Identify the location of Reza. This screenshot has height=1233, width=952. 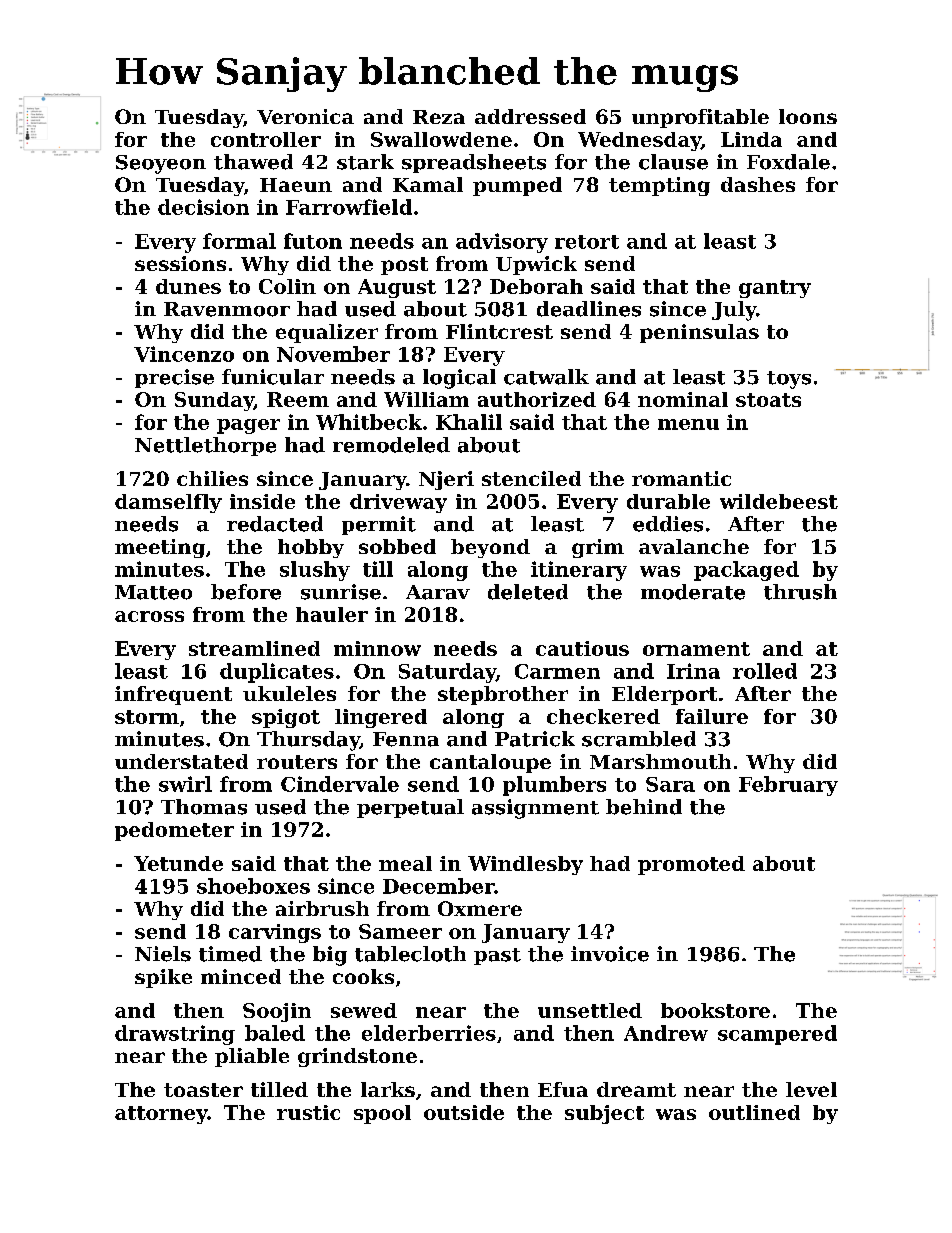
(439, 117).
